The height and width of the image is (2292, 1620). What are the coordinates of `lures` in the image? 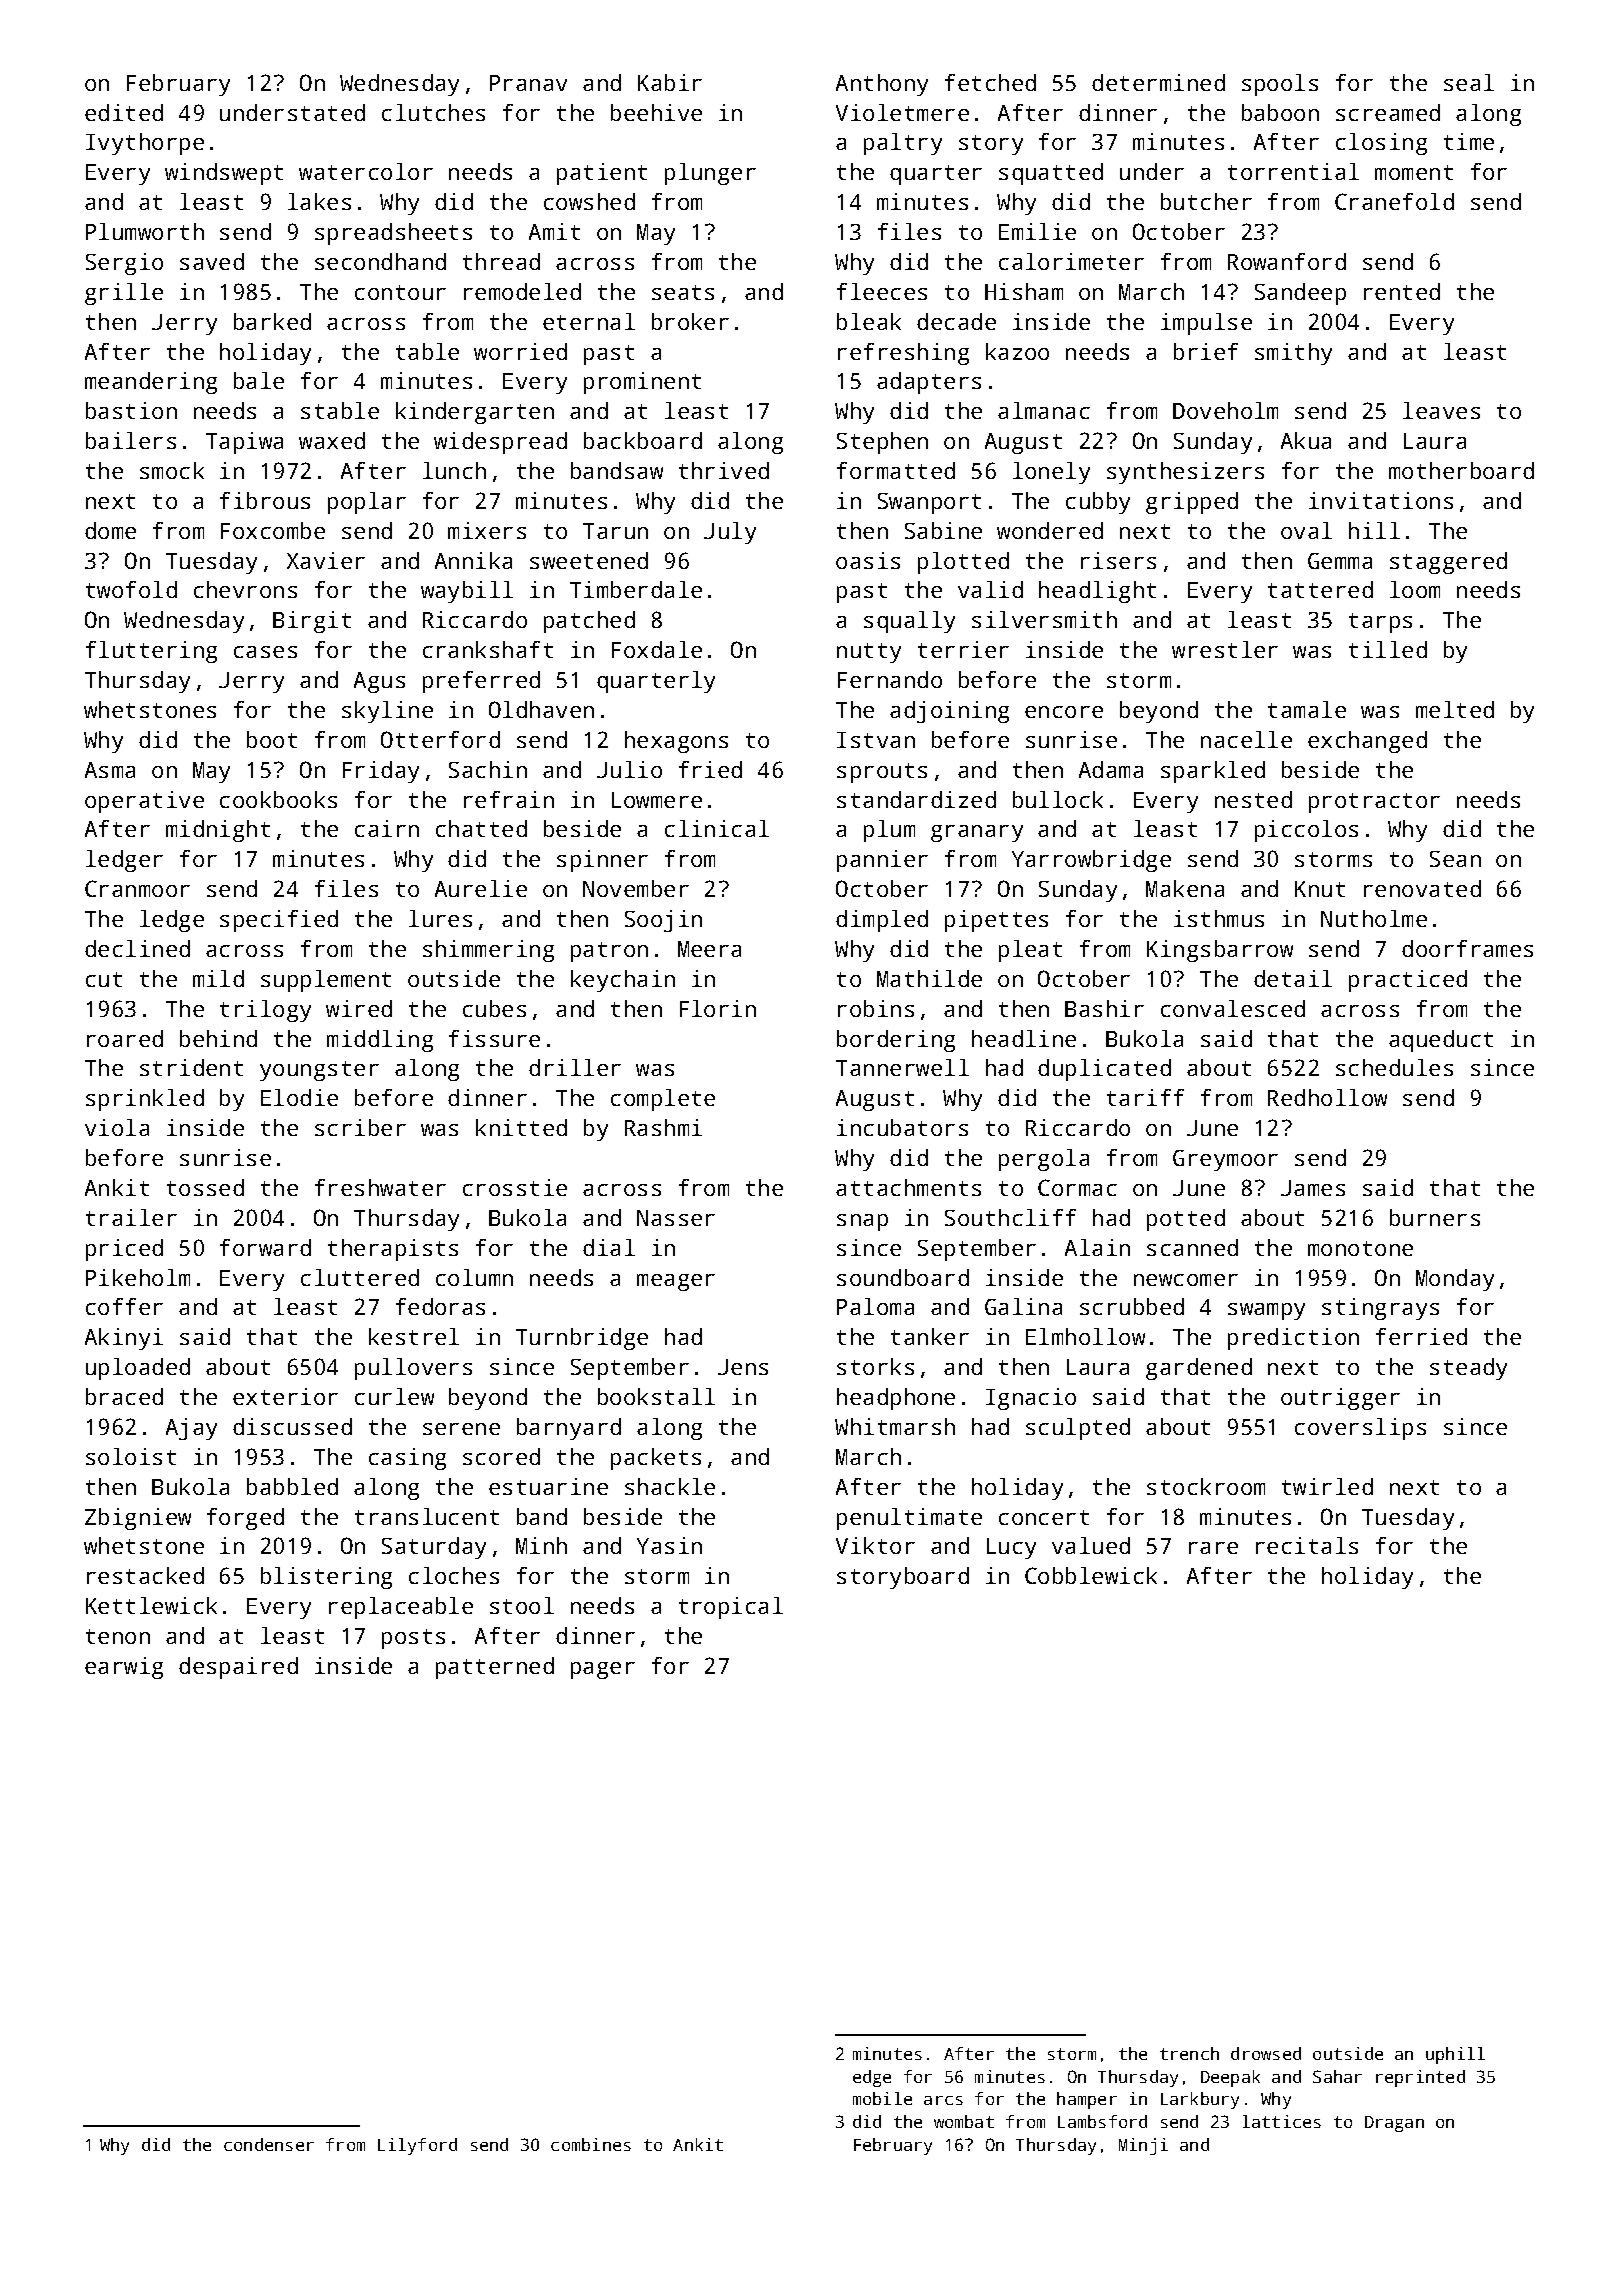 It's located at (440, 918).
